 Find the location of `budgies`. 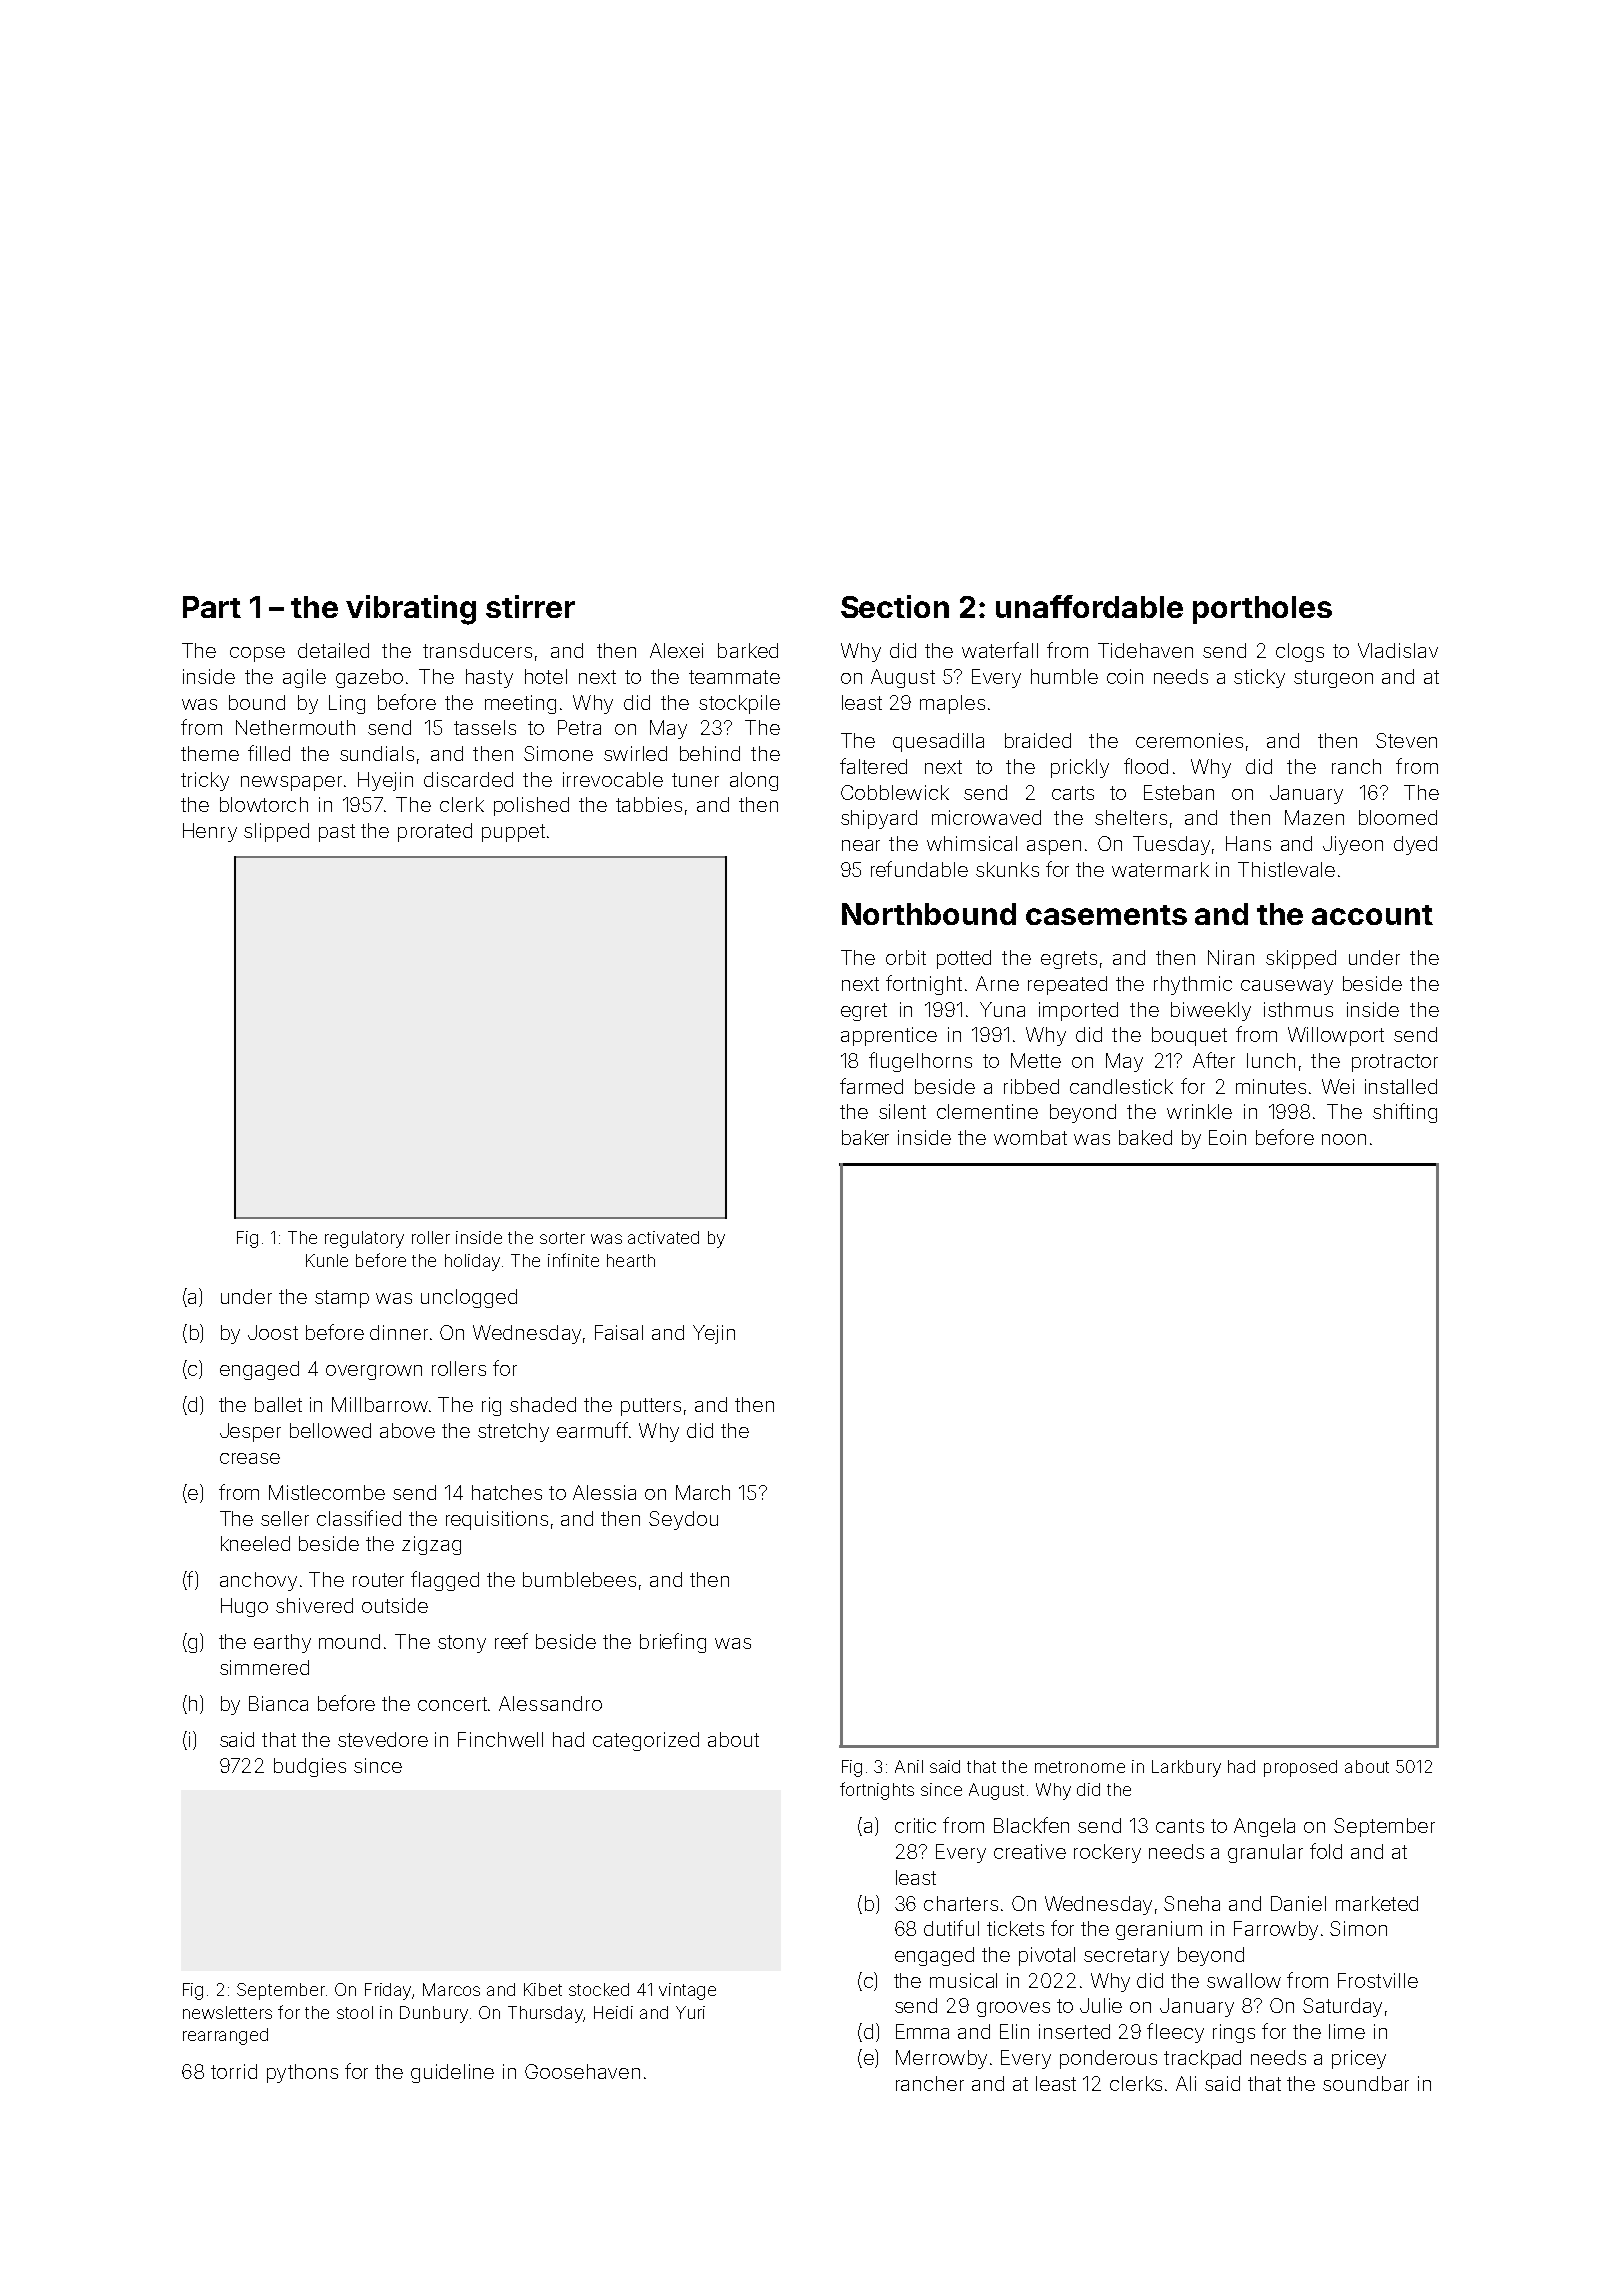

budgies is located at coordinates (310, 1767).
